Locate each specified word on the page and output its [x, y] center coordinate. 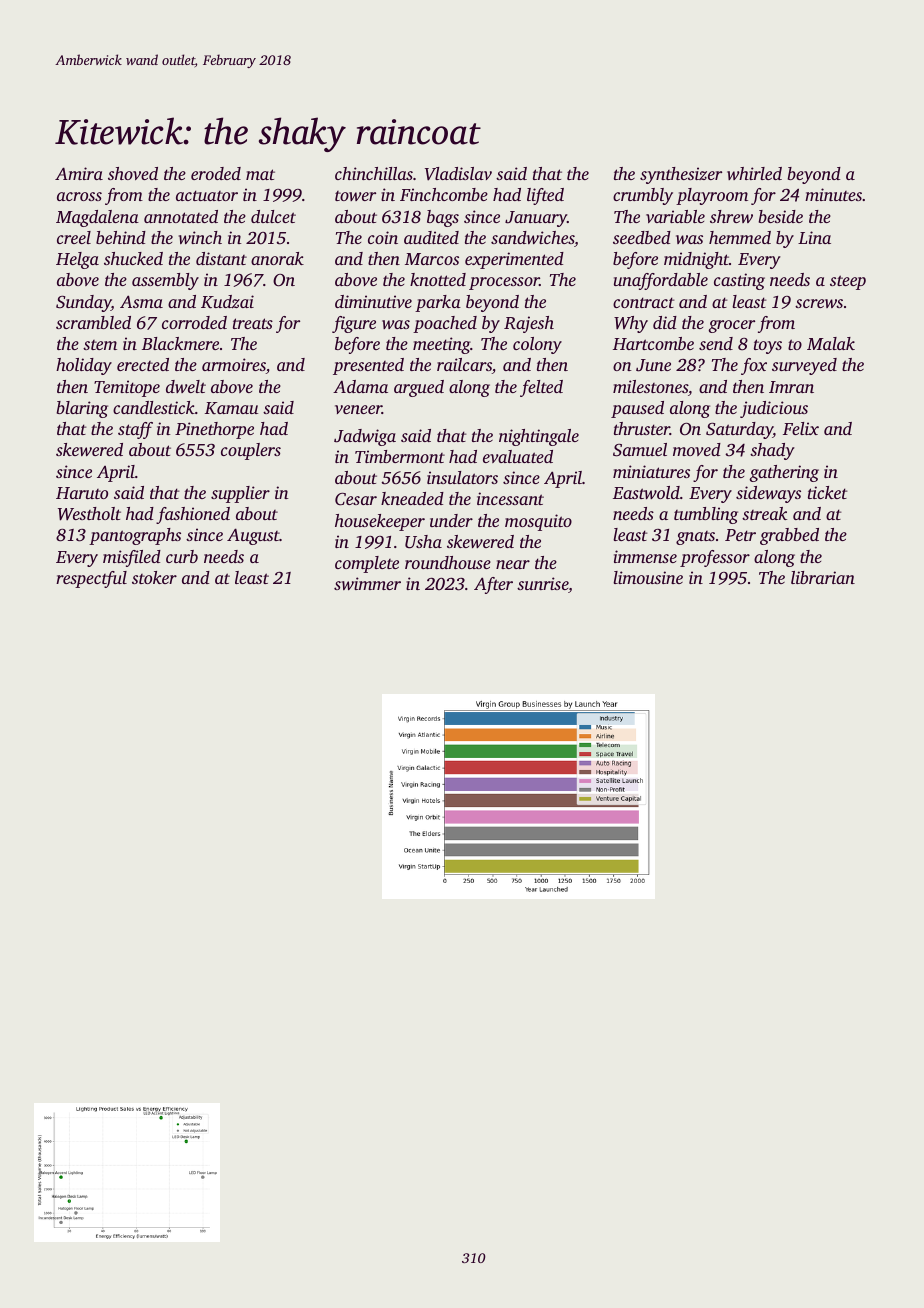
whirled [754, 173]
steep [848, 282]
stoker [154, 577]
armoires [234, 366]
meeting [441, 345]
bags [443, 218]
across [79, 196]
